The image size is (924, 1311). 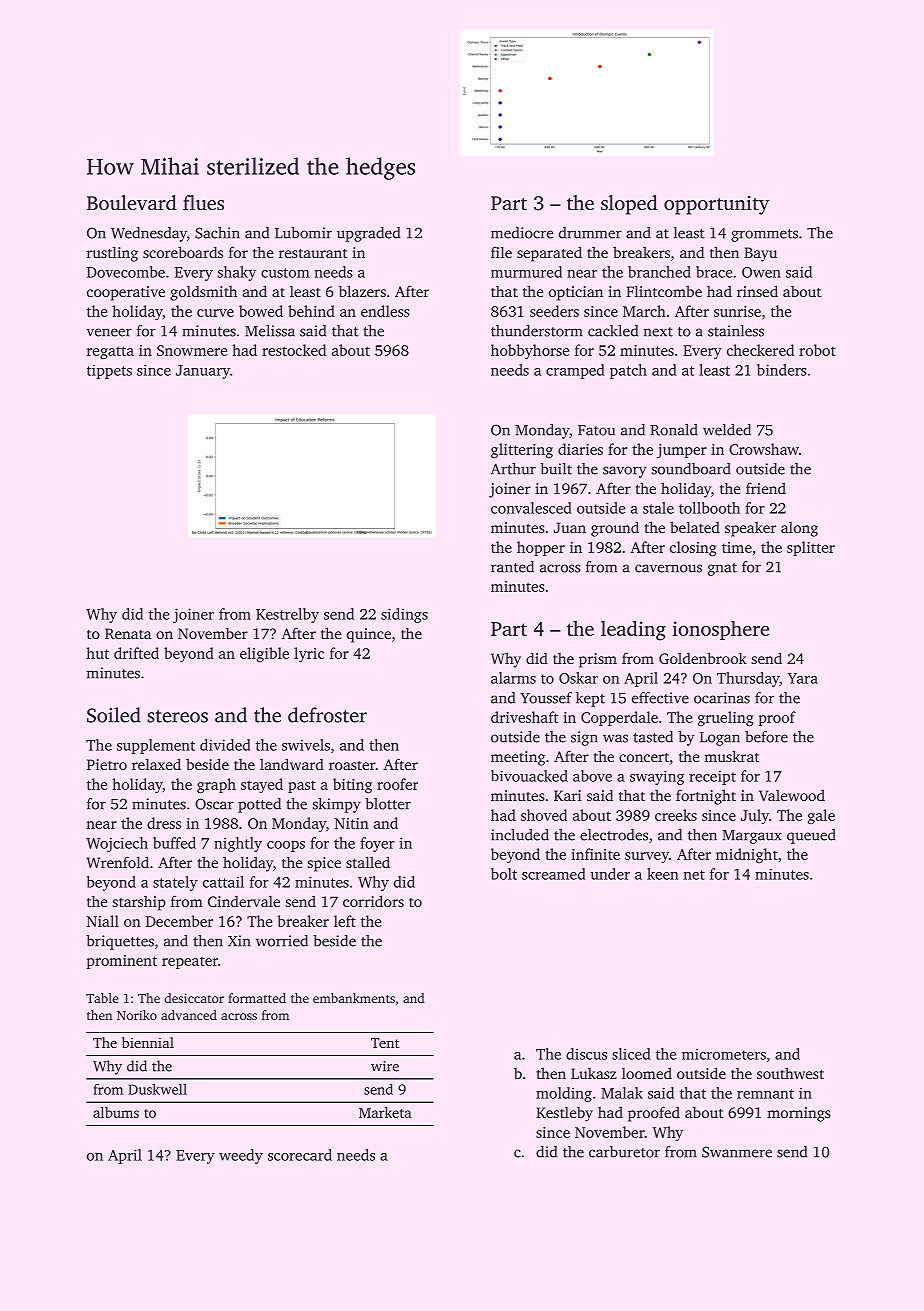 I want to click on driveshaft, so click(x=524, y=717).
